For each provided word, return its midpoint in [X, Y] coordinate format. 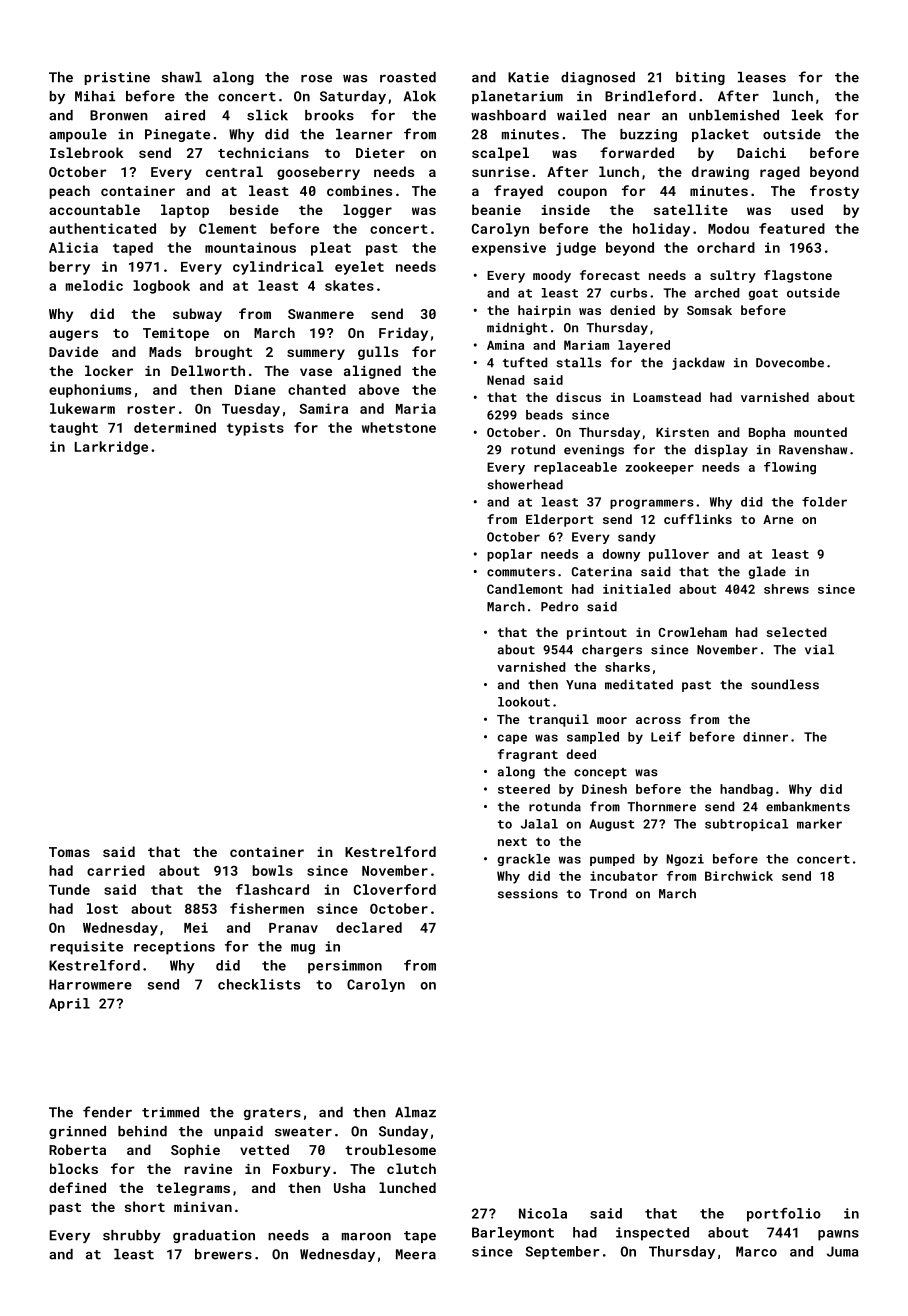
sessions [528, 894]
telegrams [193, 1189]
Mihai [95, 96]
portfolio [784, 1215]
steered [524, 789]
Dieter [380, 153]
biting [700, 78]
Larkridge [111, 448]
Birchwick [739, 876]
